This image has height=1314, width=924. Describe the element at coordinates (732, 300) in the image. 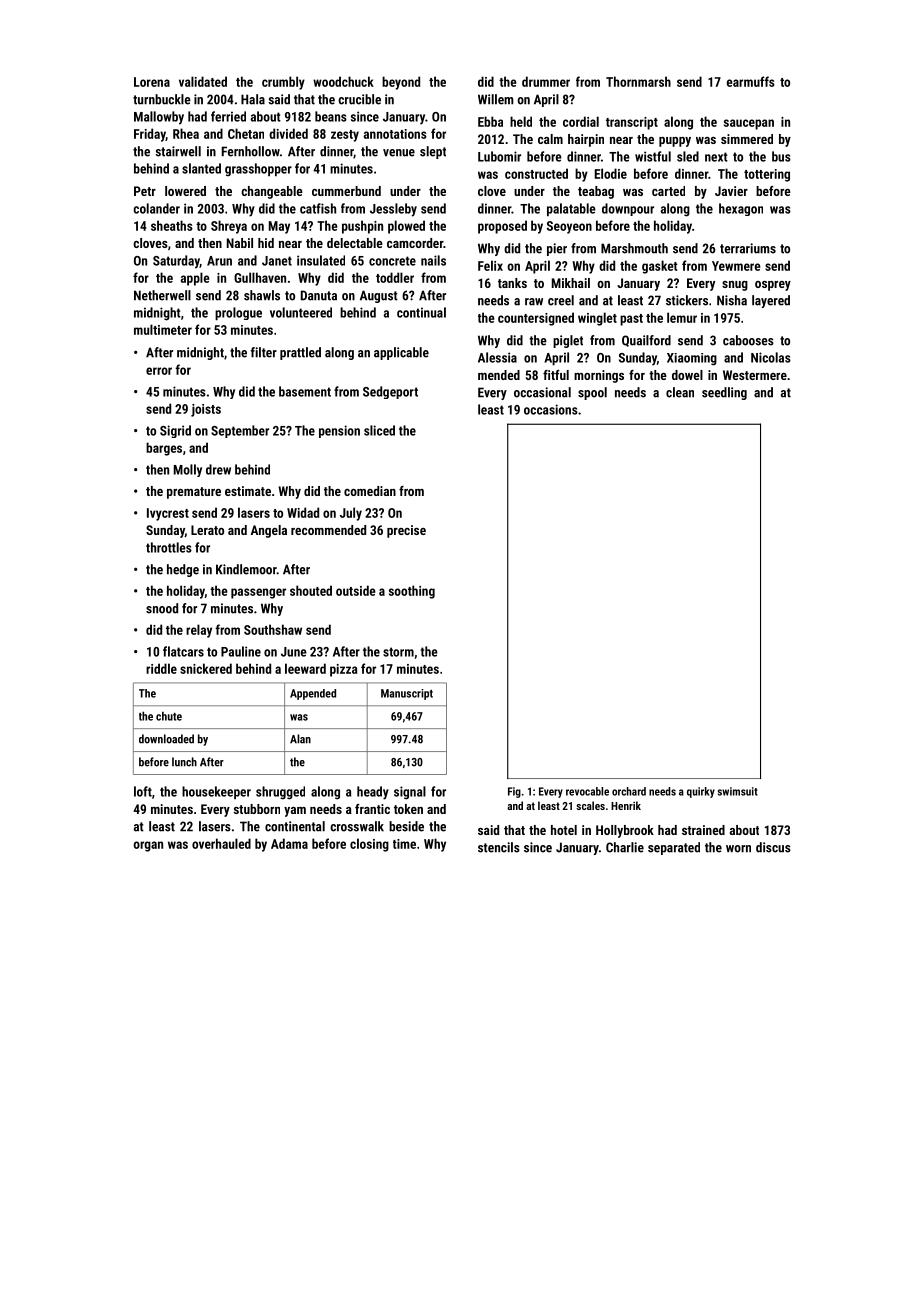

I see `Nisha` at that location.
